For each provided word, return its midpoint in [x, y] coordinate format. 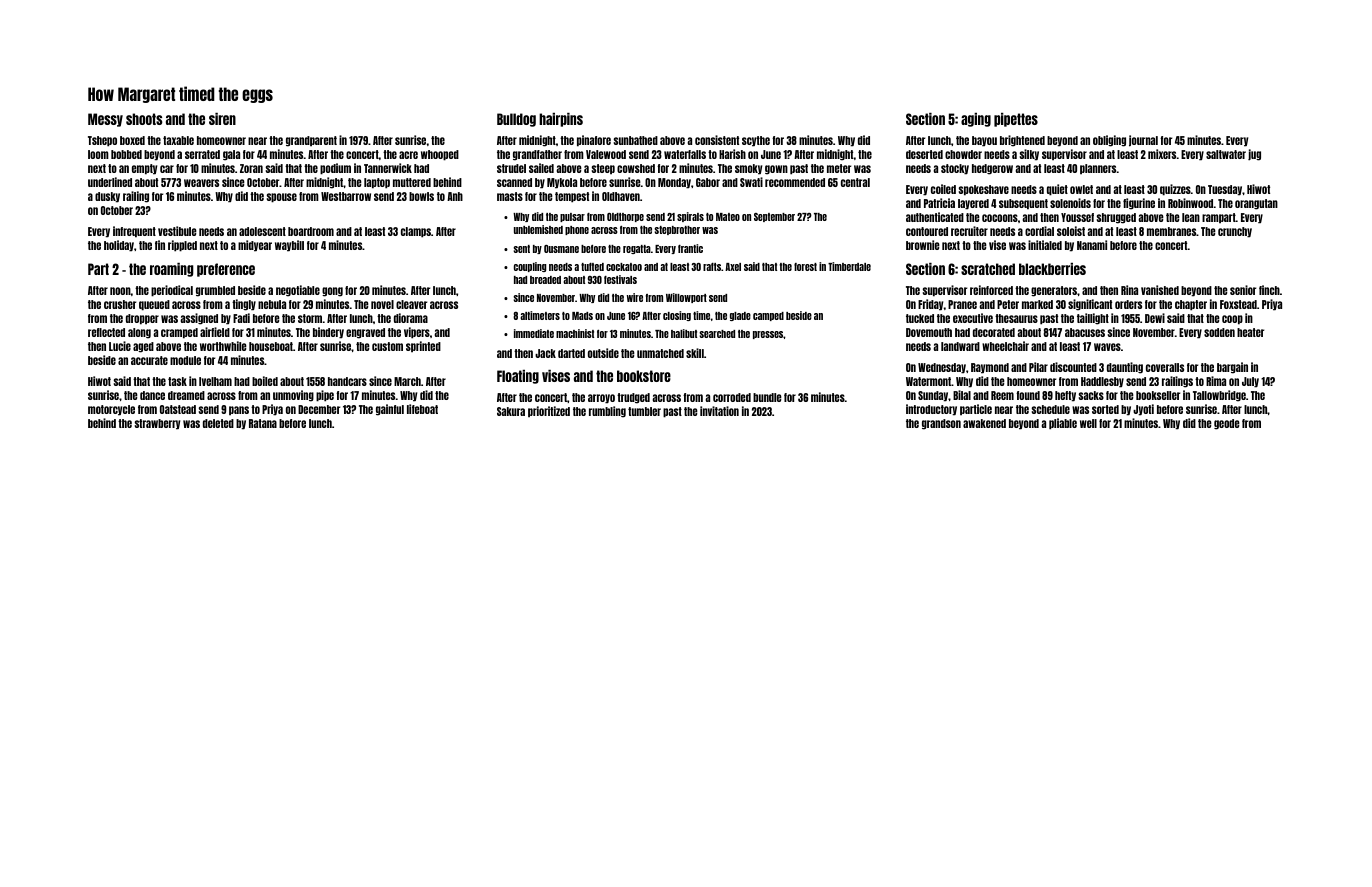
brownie [923, 245]
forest [805, 267]
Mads [582, 316]
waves [1107, 347]
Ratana [263, 423]
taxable [178, 140]
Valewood [606, 154]
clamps [416, 232]
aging [976, 120]
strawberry [157, 424]
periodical [172, 291]
